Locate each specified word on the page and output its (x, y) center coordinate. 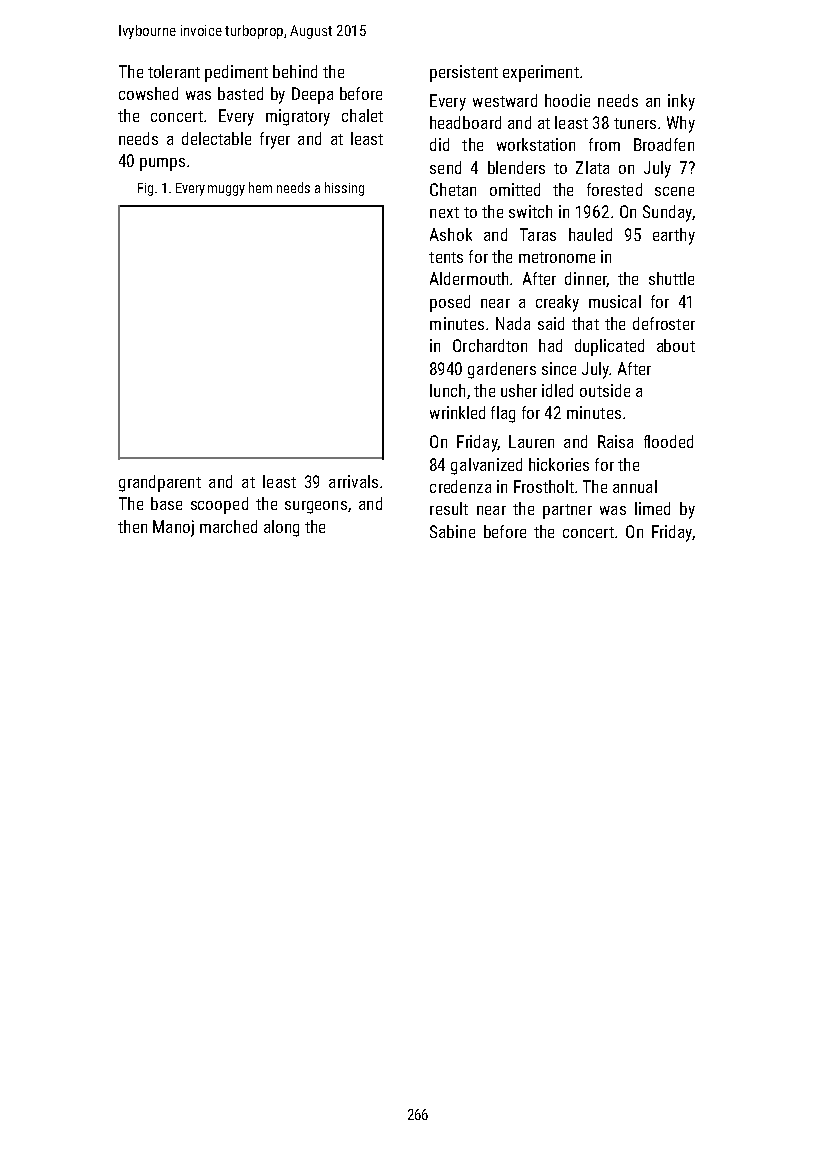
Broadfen (664, 144)
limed (652, 508)
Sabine (452, 531)
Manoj (173, 528)
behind (295, 71)
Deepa (312, 95)
